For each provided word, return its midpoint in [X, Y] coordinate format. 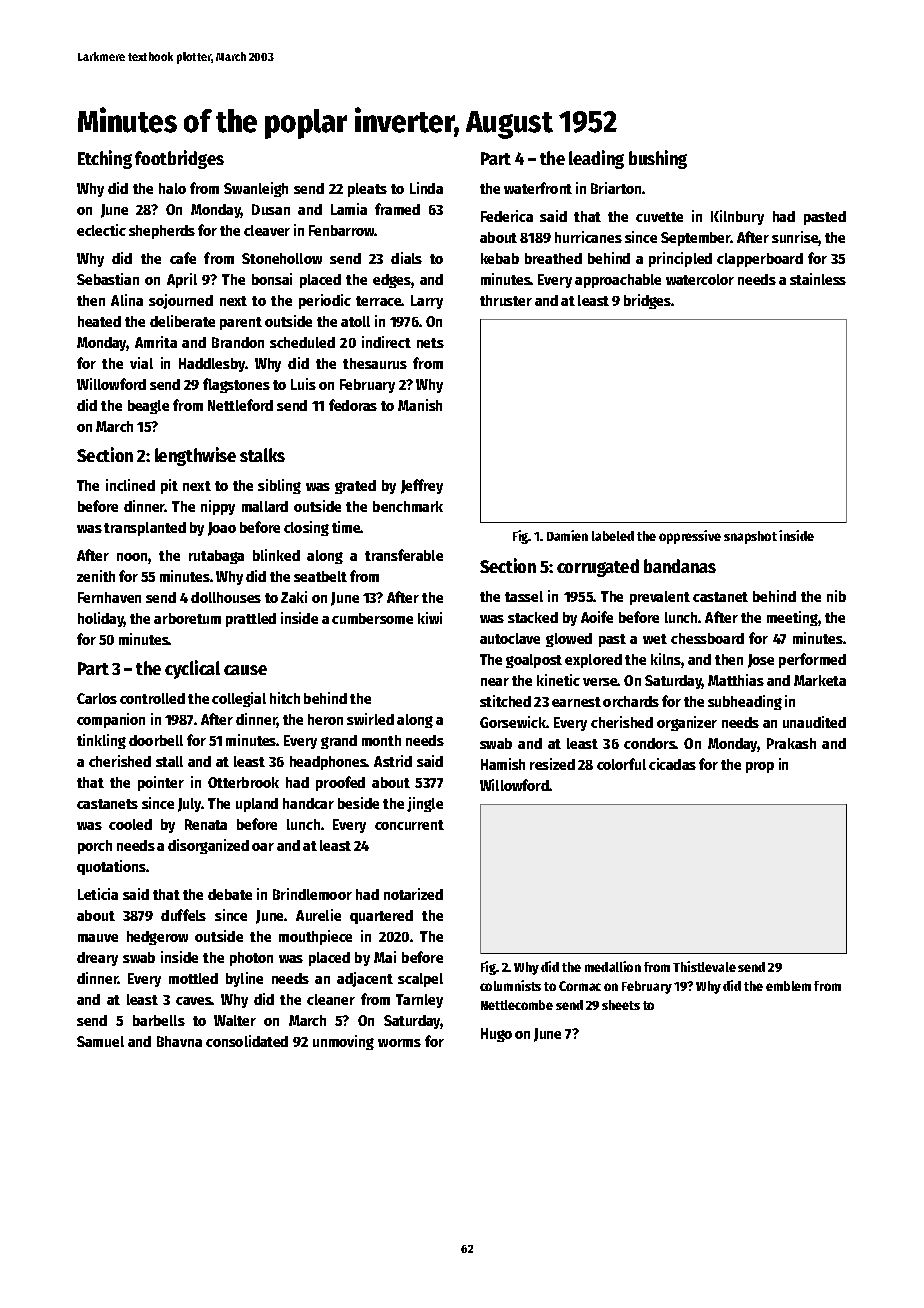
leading [596, 159]
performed [812, 660]
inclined [130, 485]
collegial [239, 699]
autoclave [510, 638]
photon [251, 959]
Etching [105, 159]
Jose [761, 661]
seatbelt [320, 576]
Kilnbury [737, 217]
